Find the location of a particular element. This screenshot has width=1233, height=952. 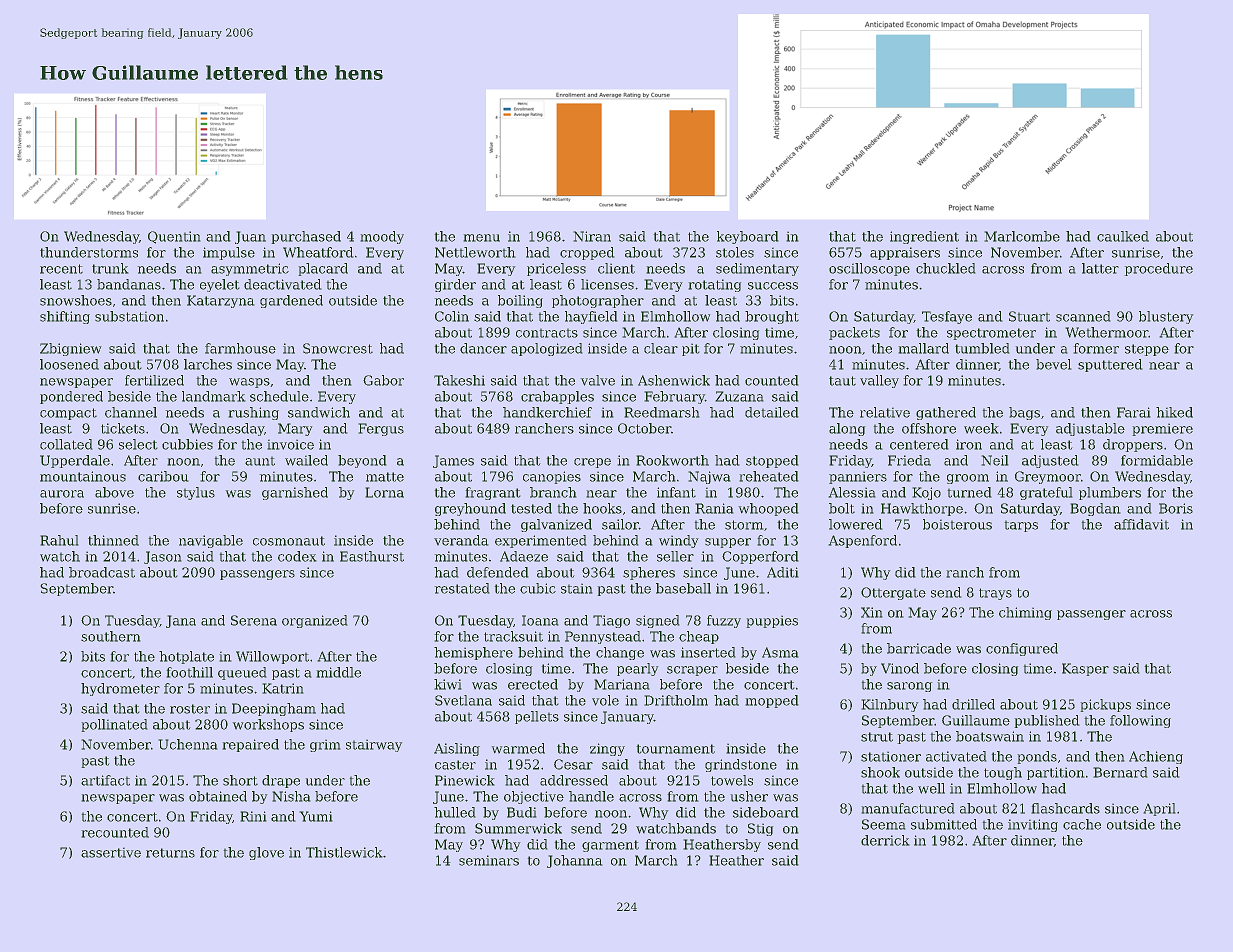

ingredient is located at coordinates (924, 237).
